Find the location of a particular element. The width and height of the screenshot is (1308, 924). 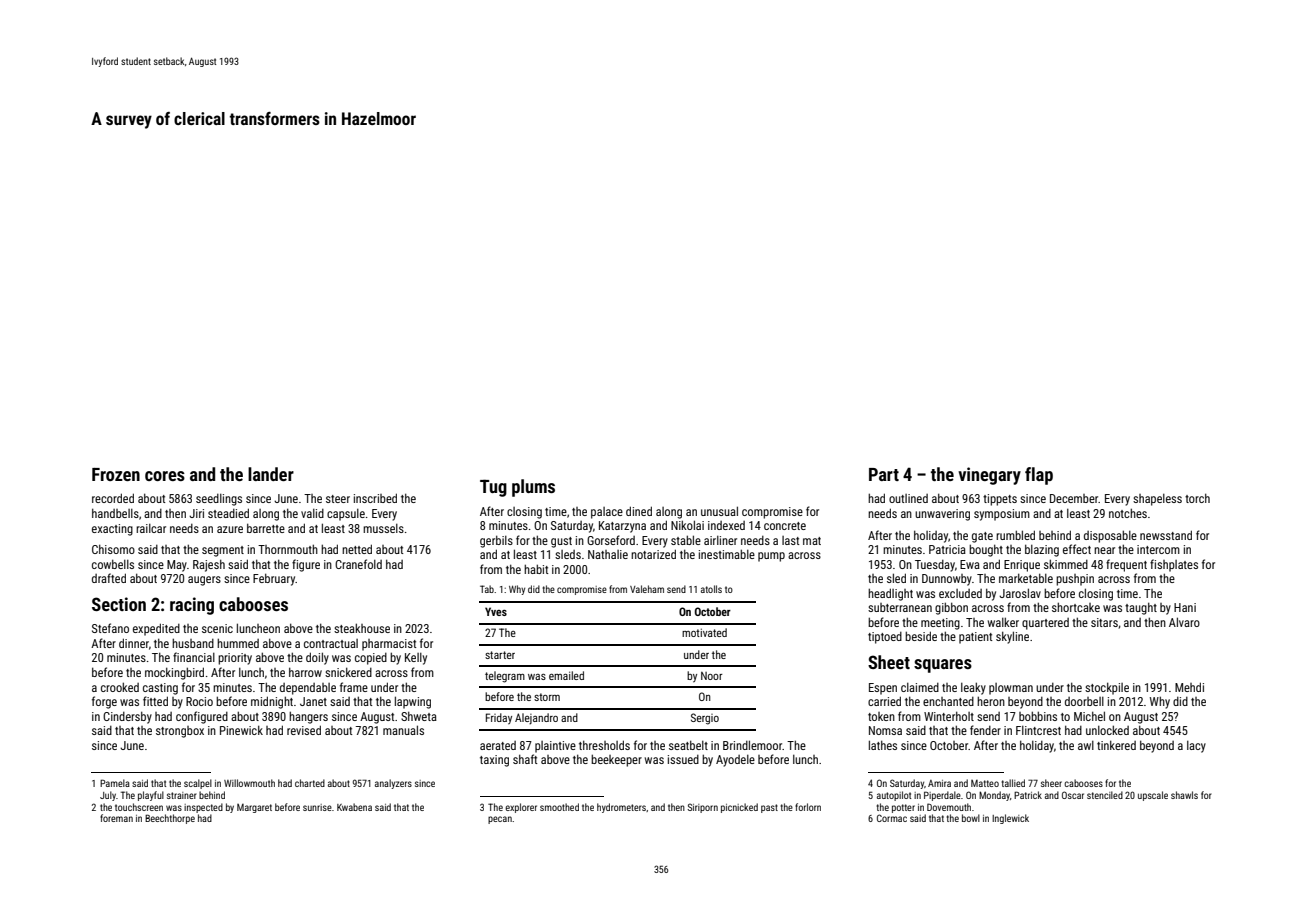

flap is located at coordinates (1039, 476).
